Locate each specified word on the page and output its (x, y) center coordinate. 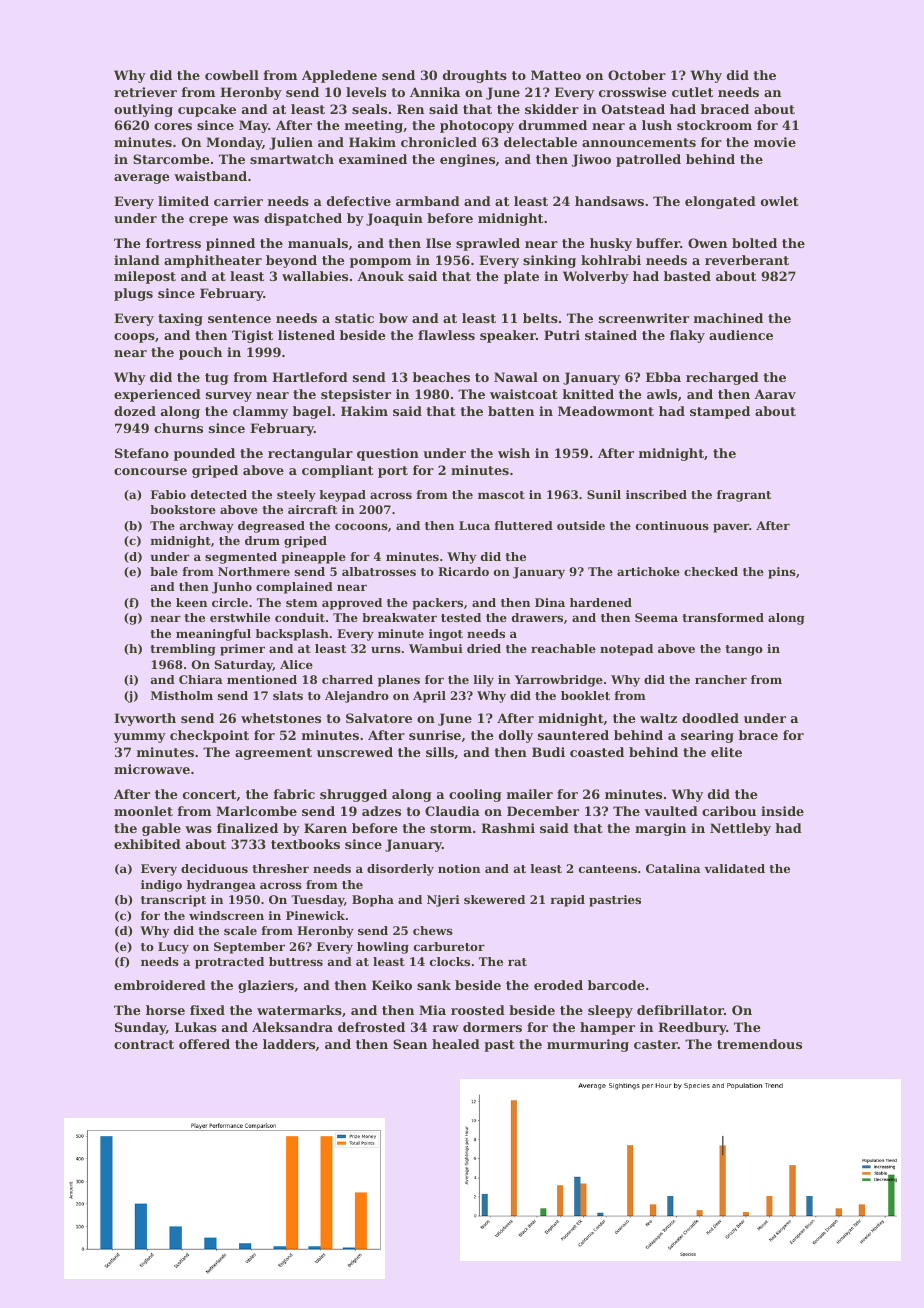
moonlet (143, 811)
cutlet (692, 92)
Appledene (339, 76)
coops (134, 338)
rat (517, 962)
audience (741, 335)
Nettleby (740, 829)
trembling (183, 650)
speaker (508, 336)
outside (581, 525)
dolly (516, 736)
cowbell (232, 75)
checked (711, 571)
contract (144, 1044)
